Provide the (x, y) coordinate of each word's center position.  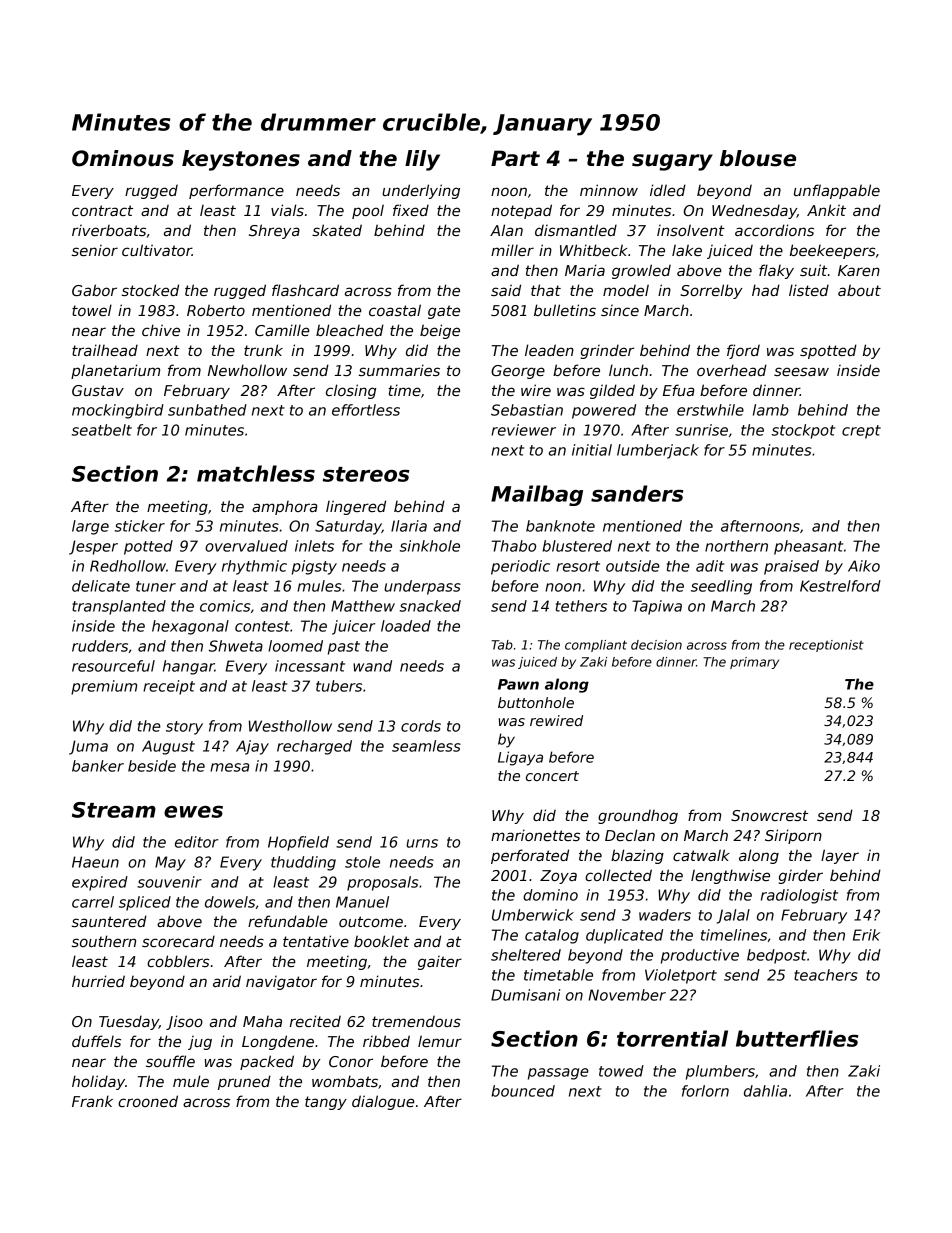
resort (578, 566)
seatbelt (102, 430)
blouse (758, 158)
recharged (314, 747)
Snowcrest (769, 815)
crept (861, 432)
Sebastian (527, 410)
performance (236, 191)
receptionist (826, 646)
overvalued (246, 546)
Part (515, 158)
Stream (114, 810)
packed (267, 1062)
